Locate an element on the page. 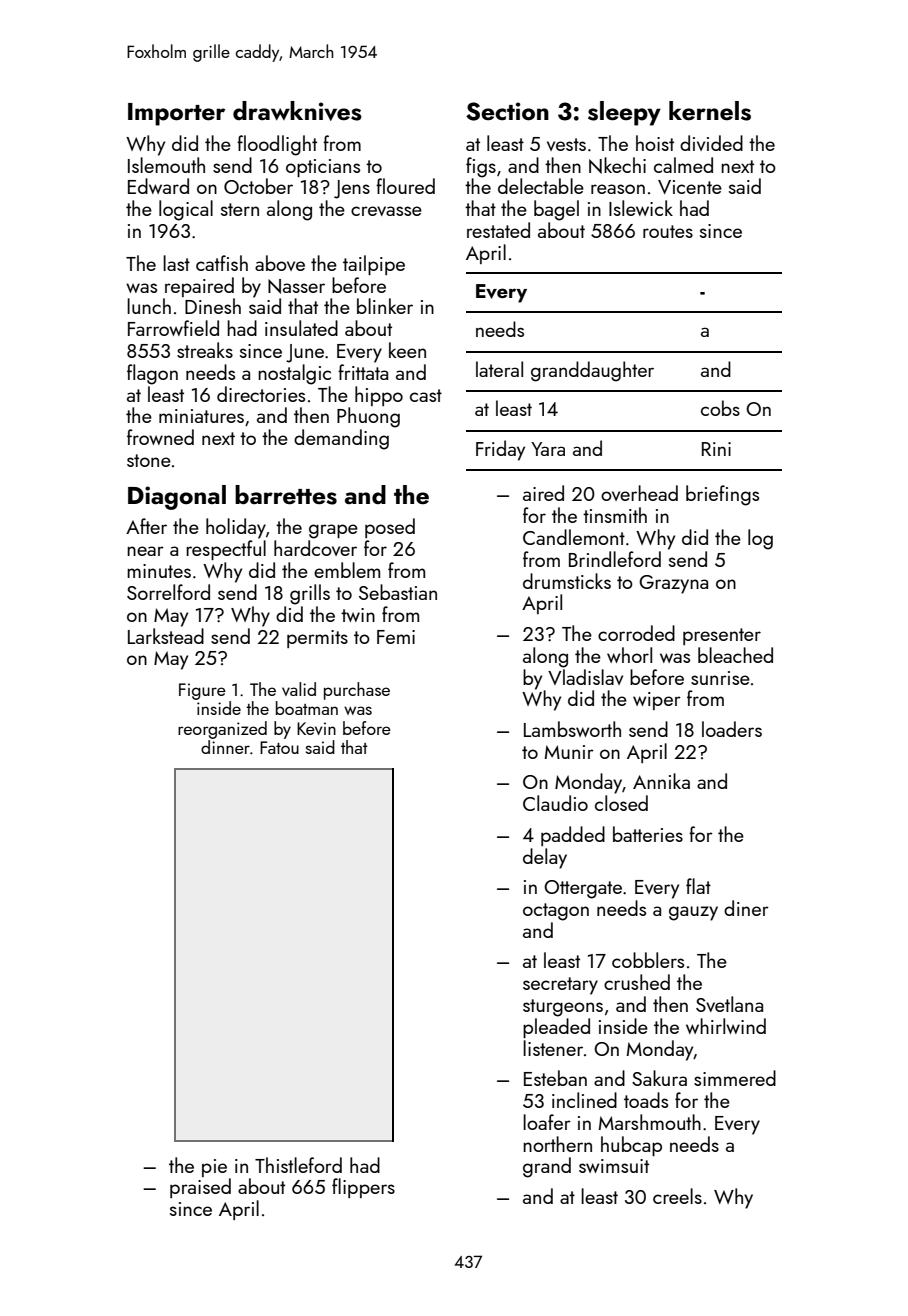 The image size is (908, 1316). flippers is located at coordinates (363, 1188).
